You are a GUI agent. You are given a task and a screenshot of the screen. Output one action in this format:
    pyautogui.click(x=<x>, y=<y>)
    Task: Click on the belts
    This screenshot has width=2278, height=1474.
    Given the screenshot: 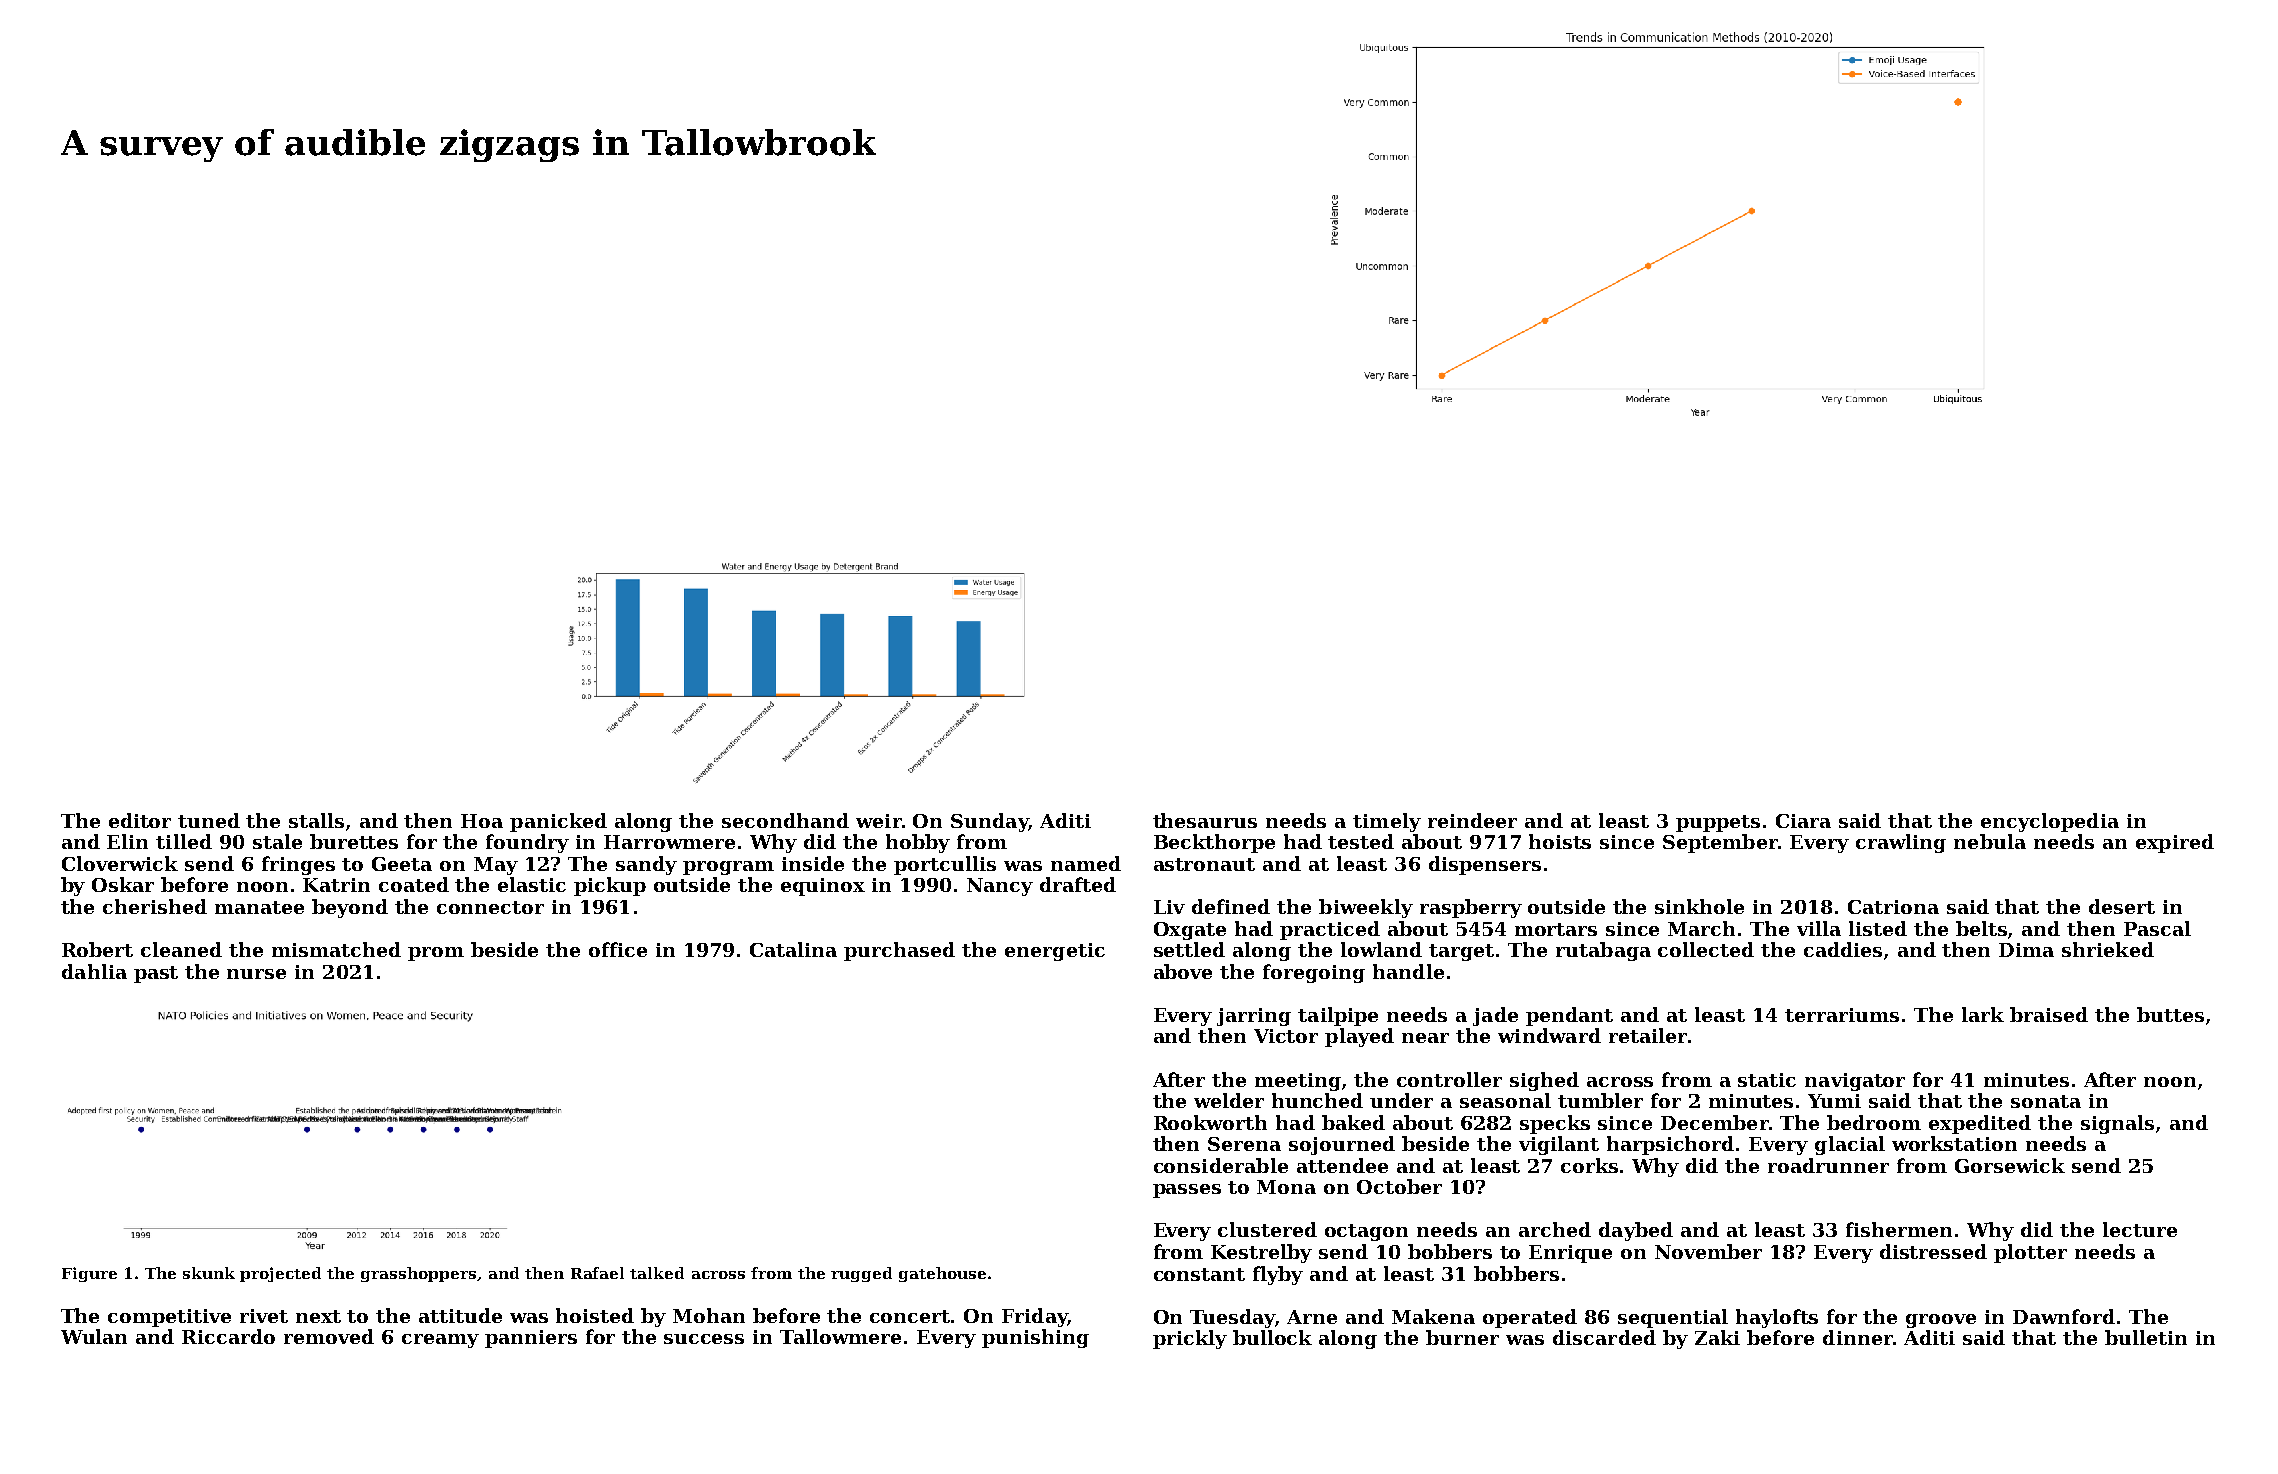 What is the action you would take?
    pyautogui.click(x=1981, y=928)
